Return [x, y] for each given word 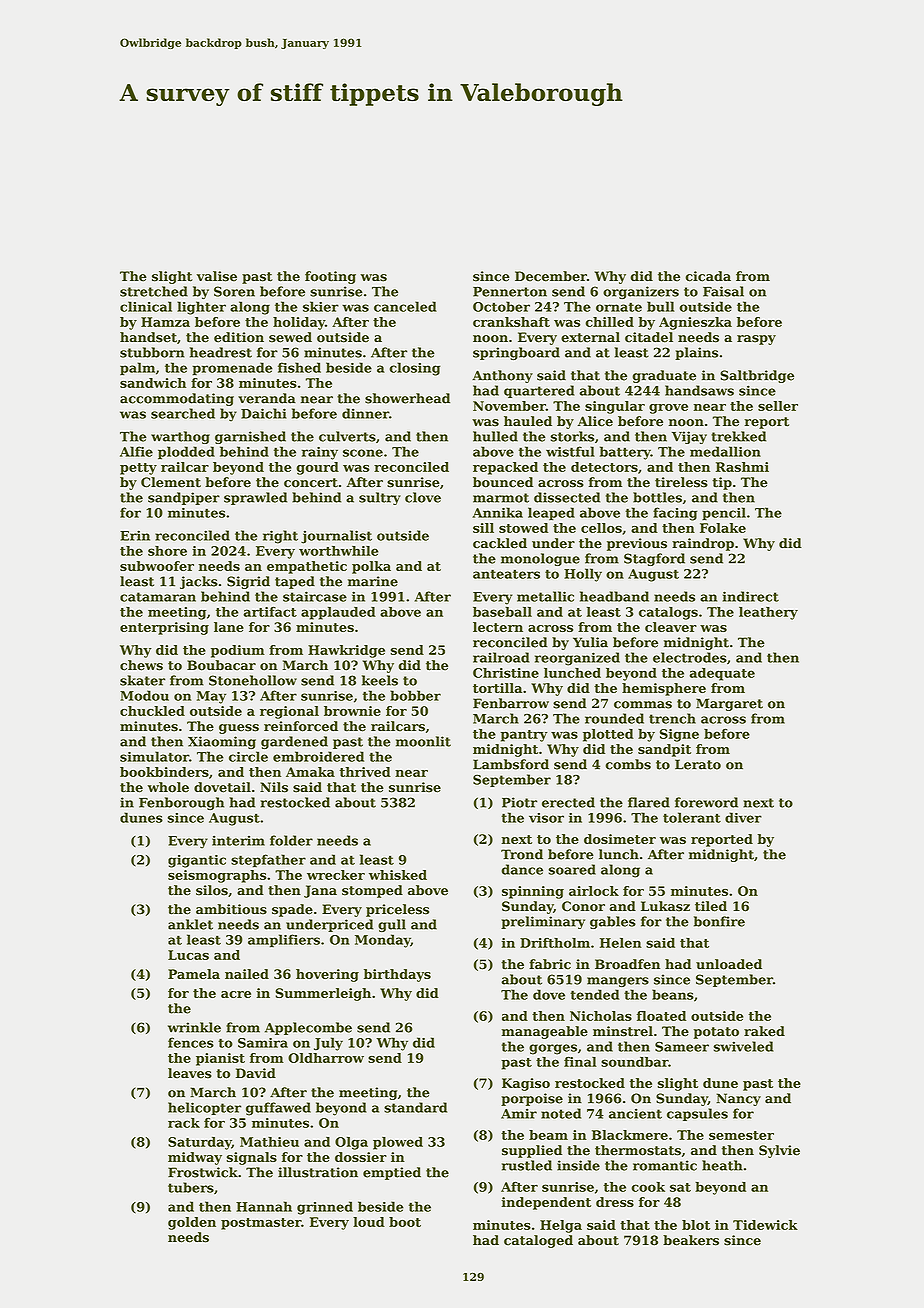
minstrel [623, 1031]
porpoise [532, 1099]
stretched [154, 291]
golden [192, 1223]
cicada [708, 276]
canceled [405, 306]
